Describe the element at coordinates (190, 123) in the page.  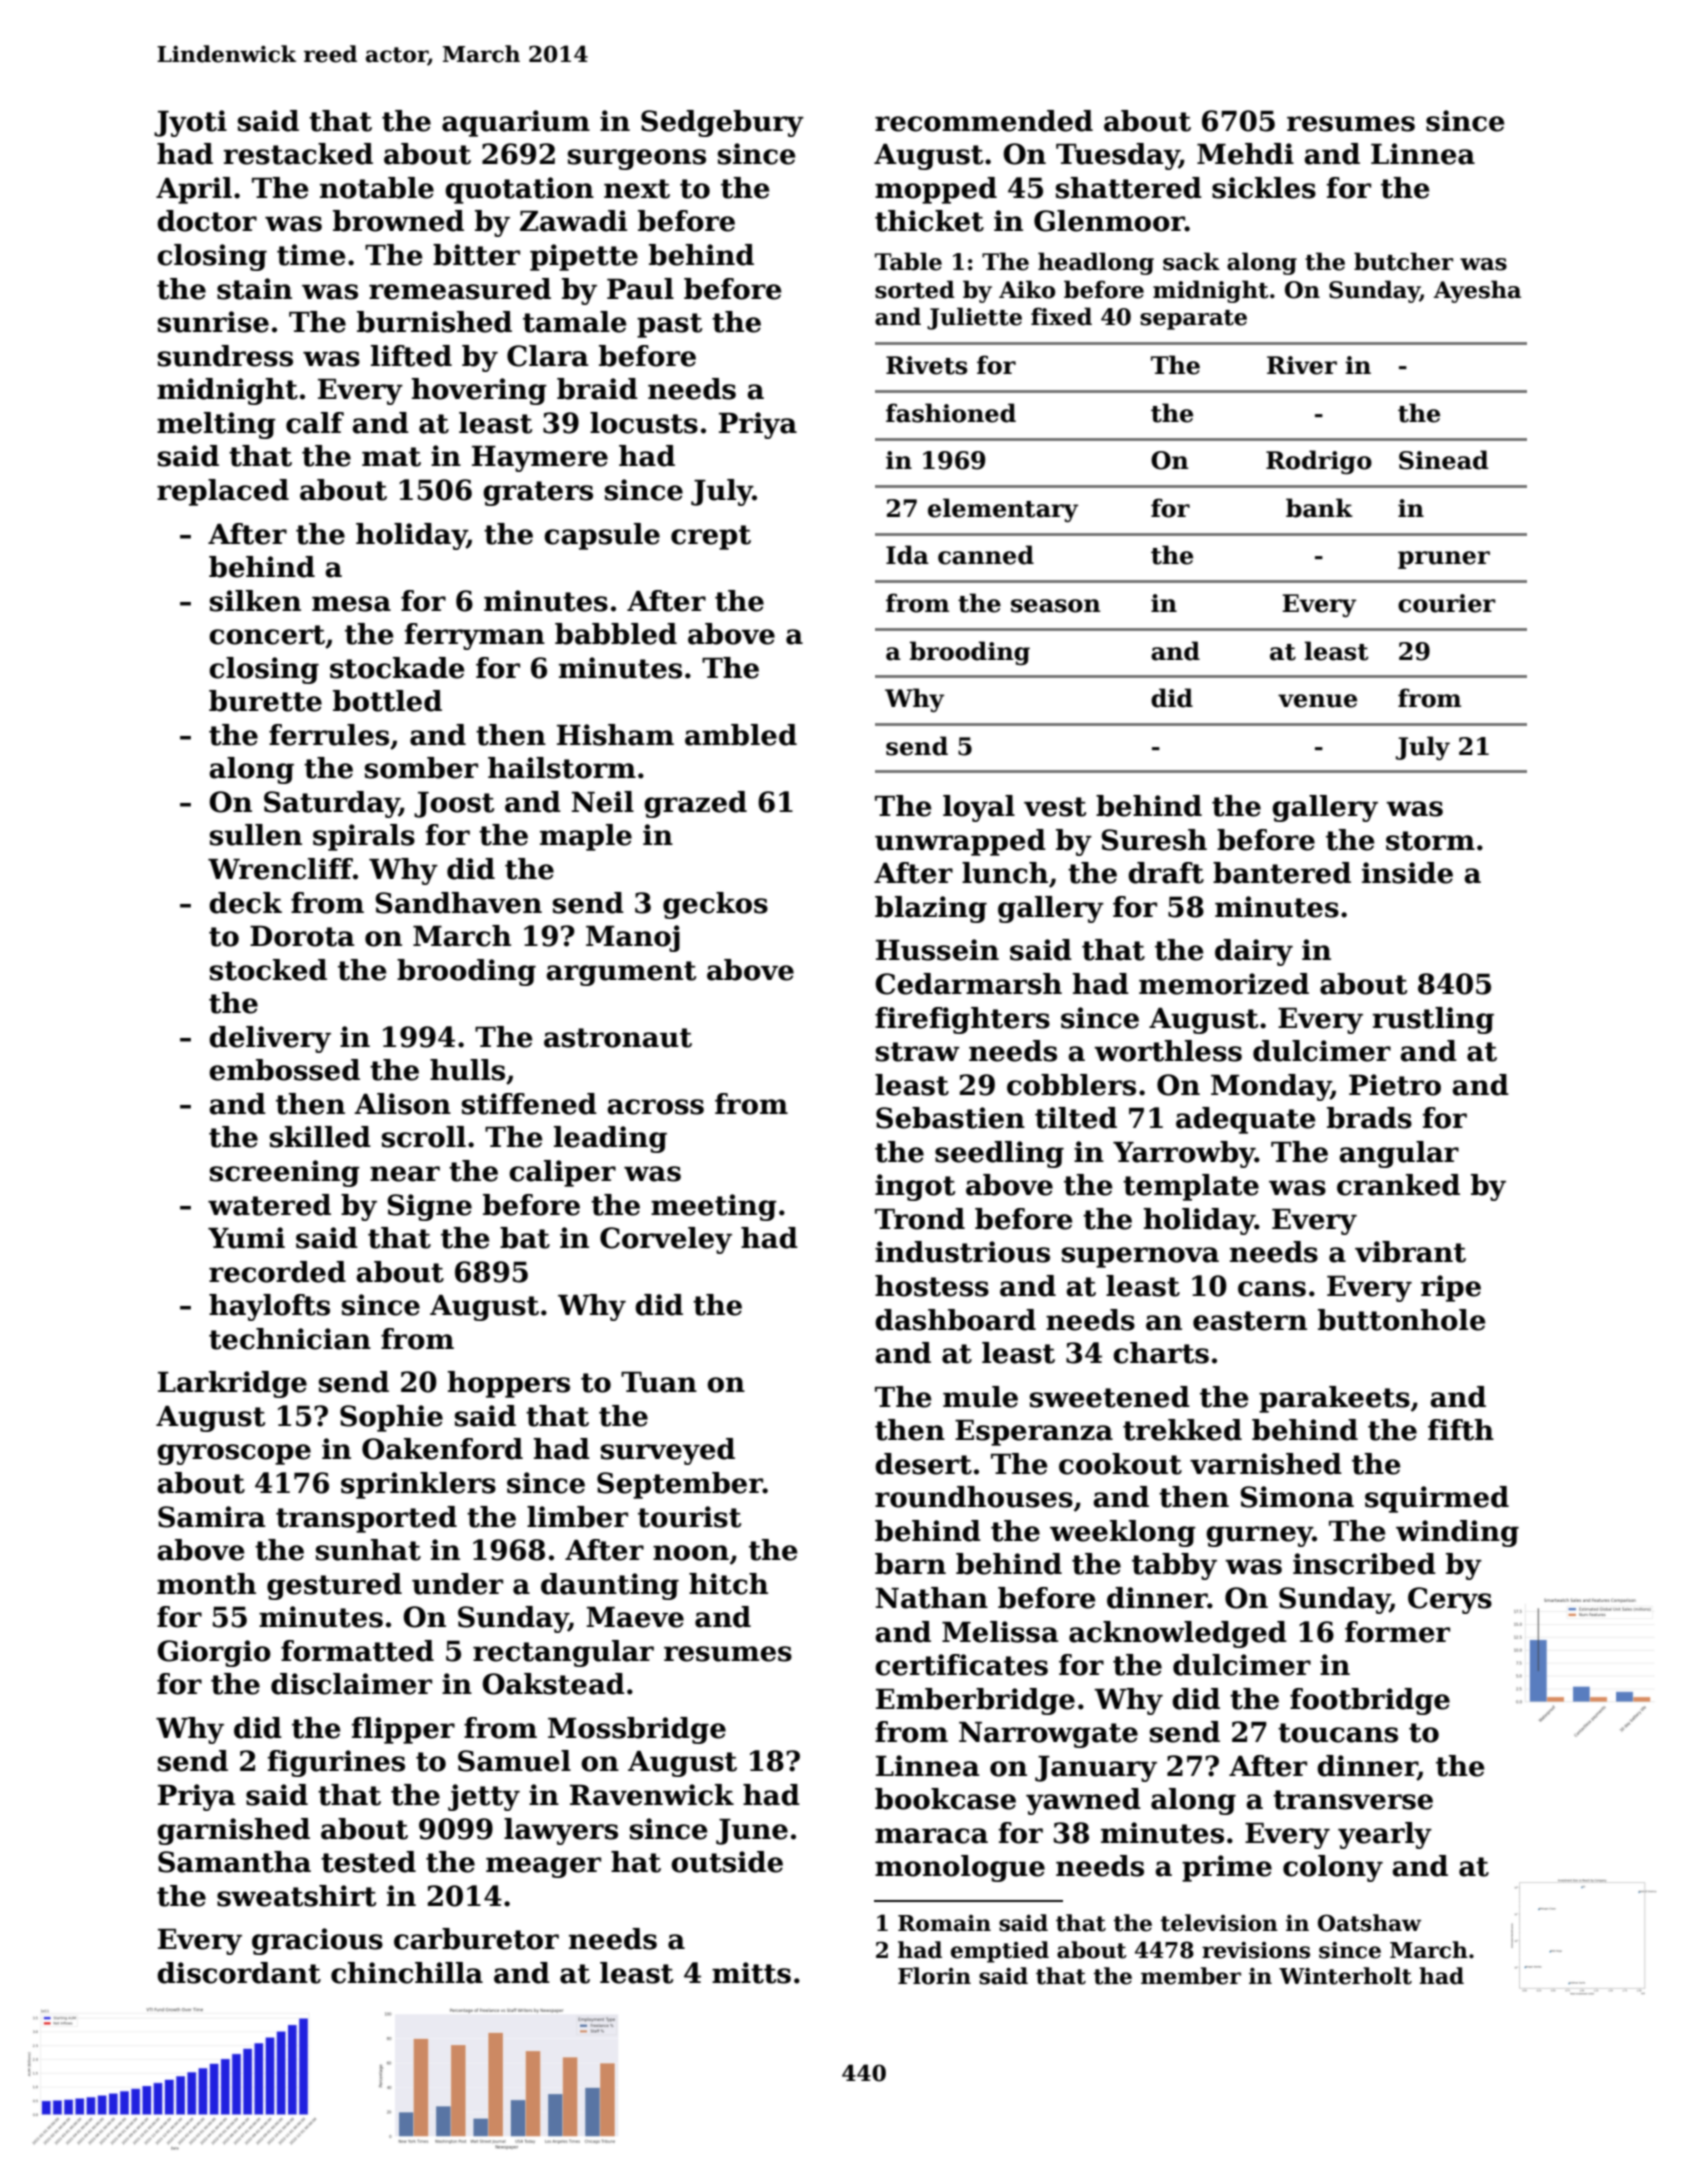
I see `Jyoti` at that location.
